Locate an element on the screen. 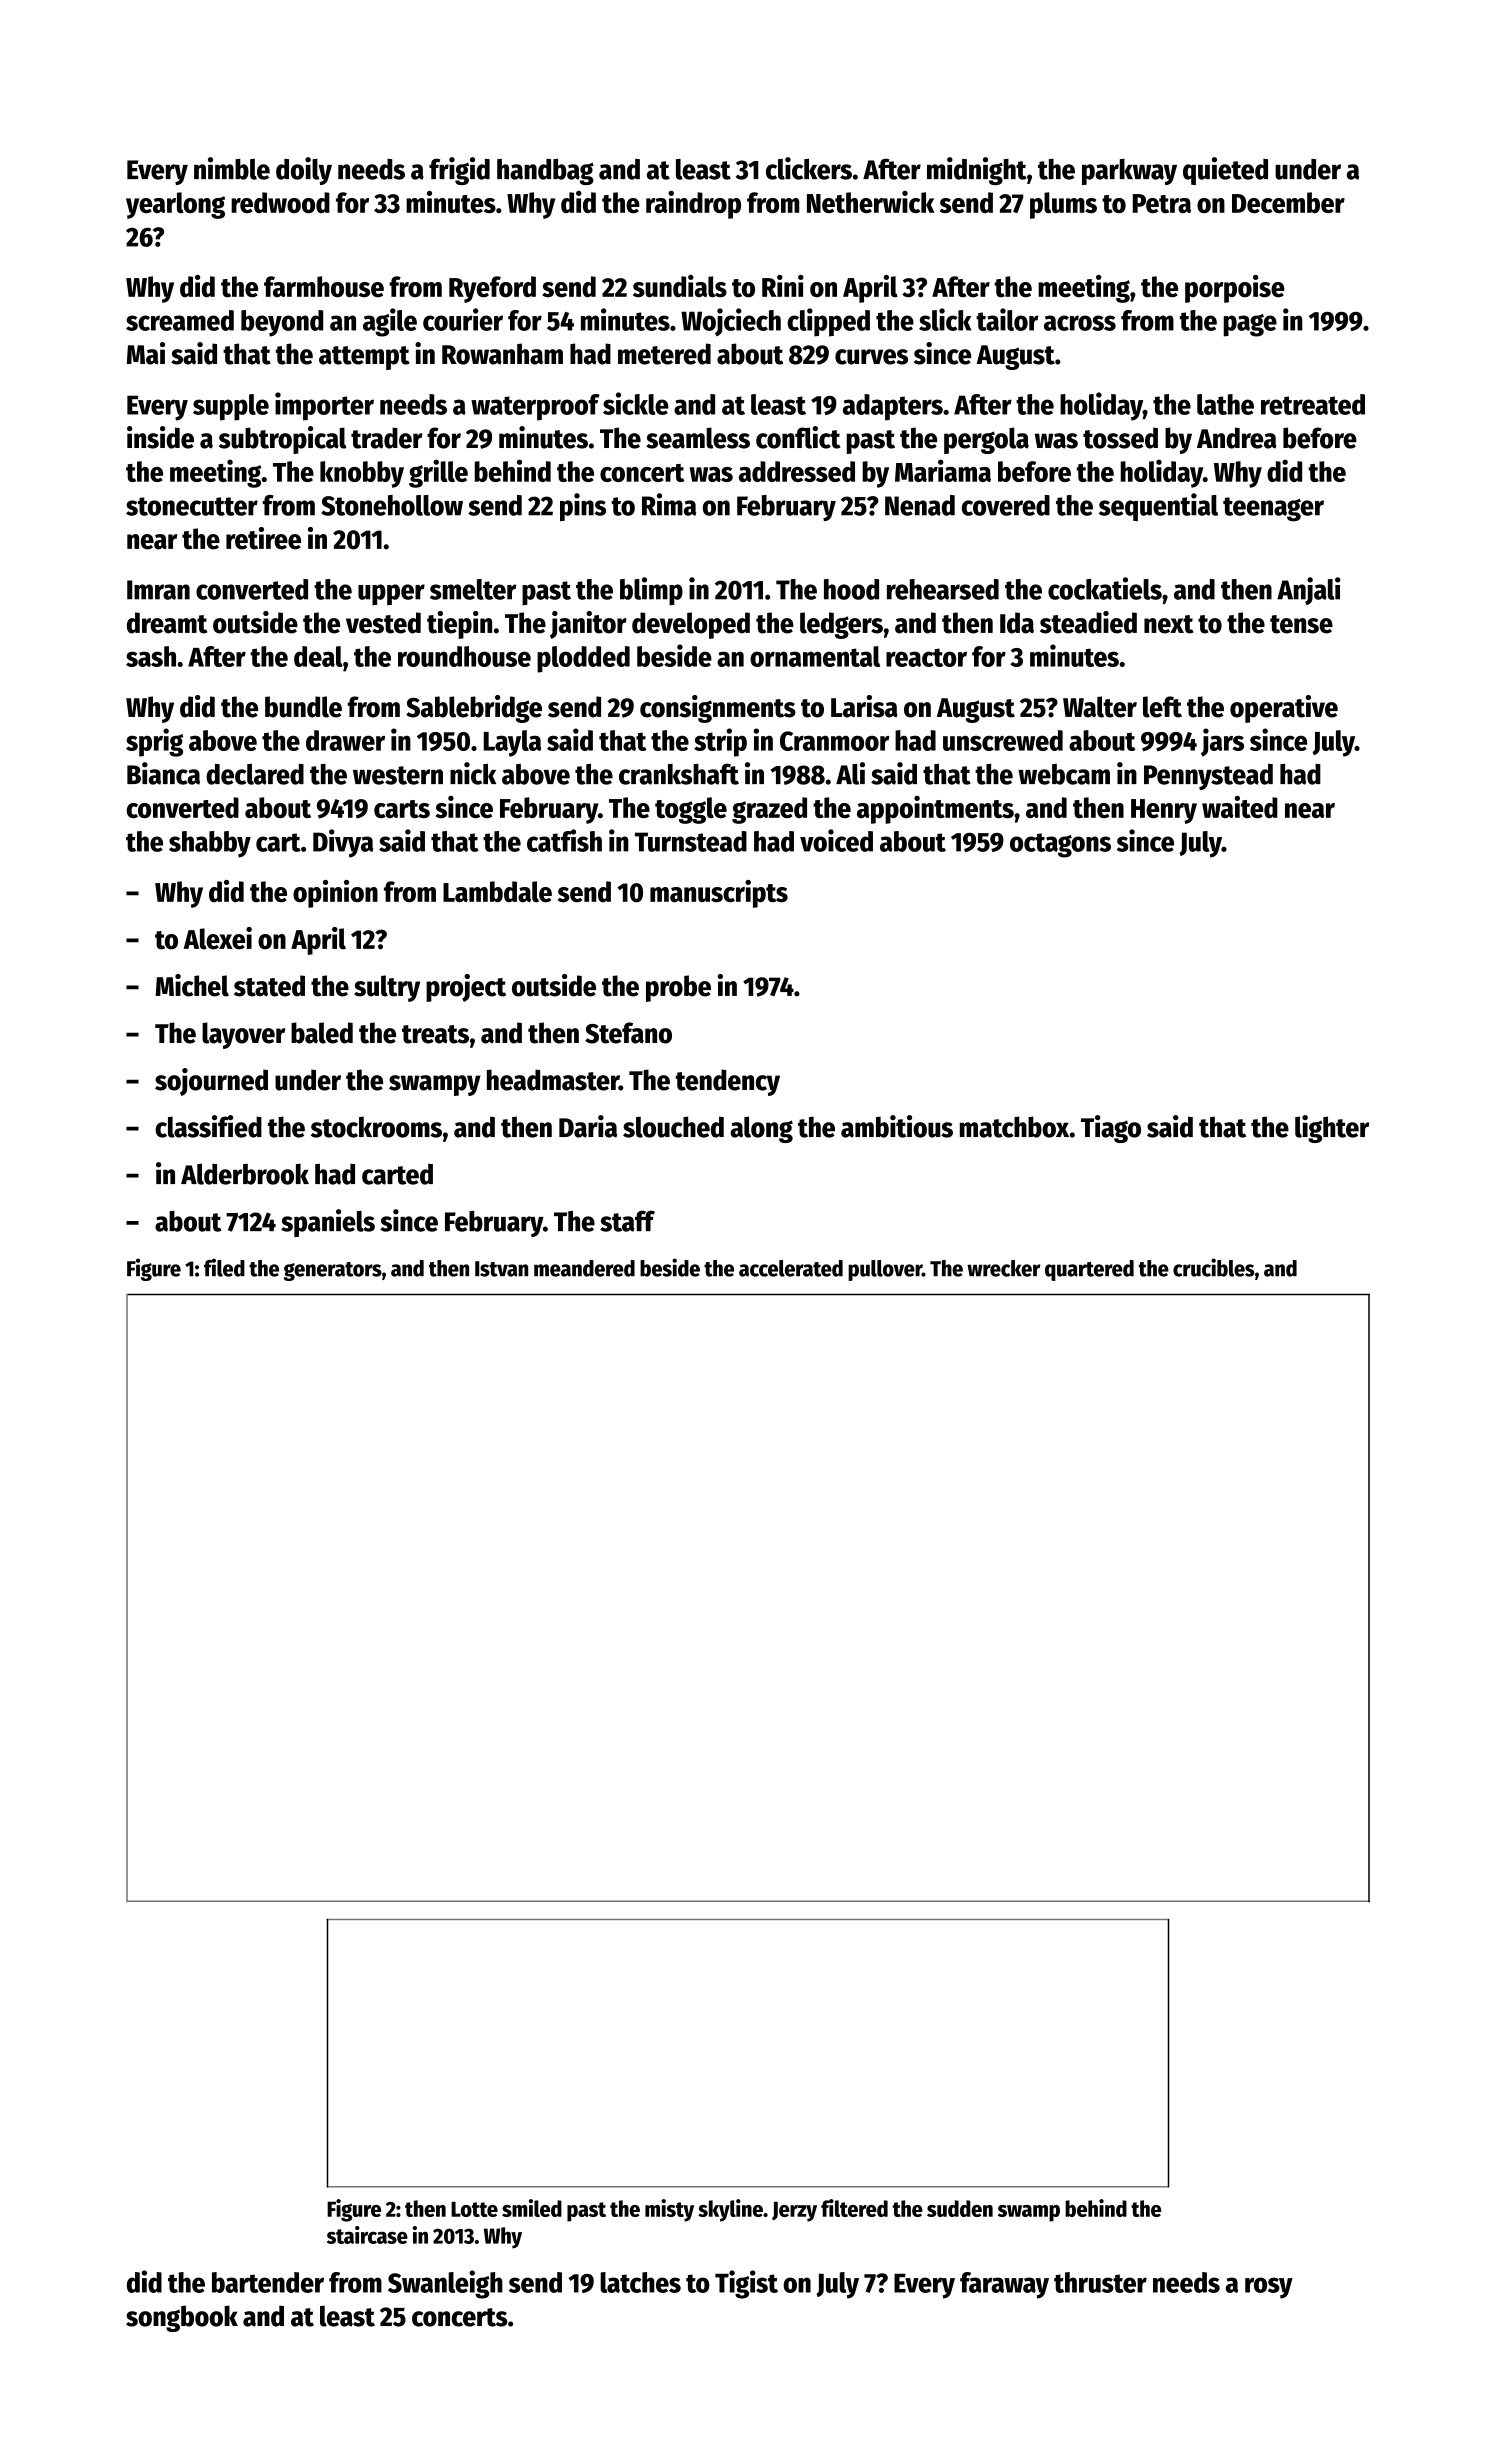 This screenshot has width=1496, height=2464. Divya is located at coordinates (343, 843).
